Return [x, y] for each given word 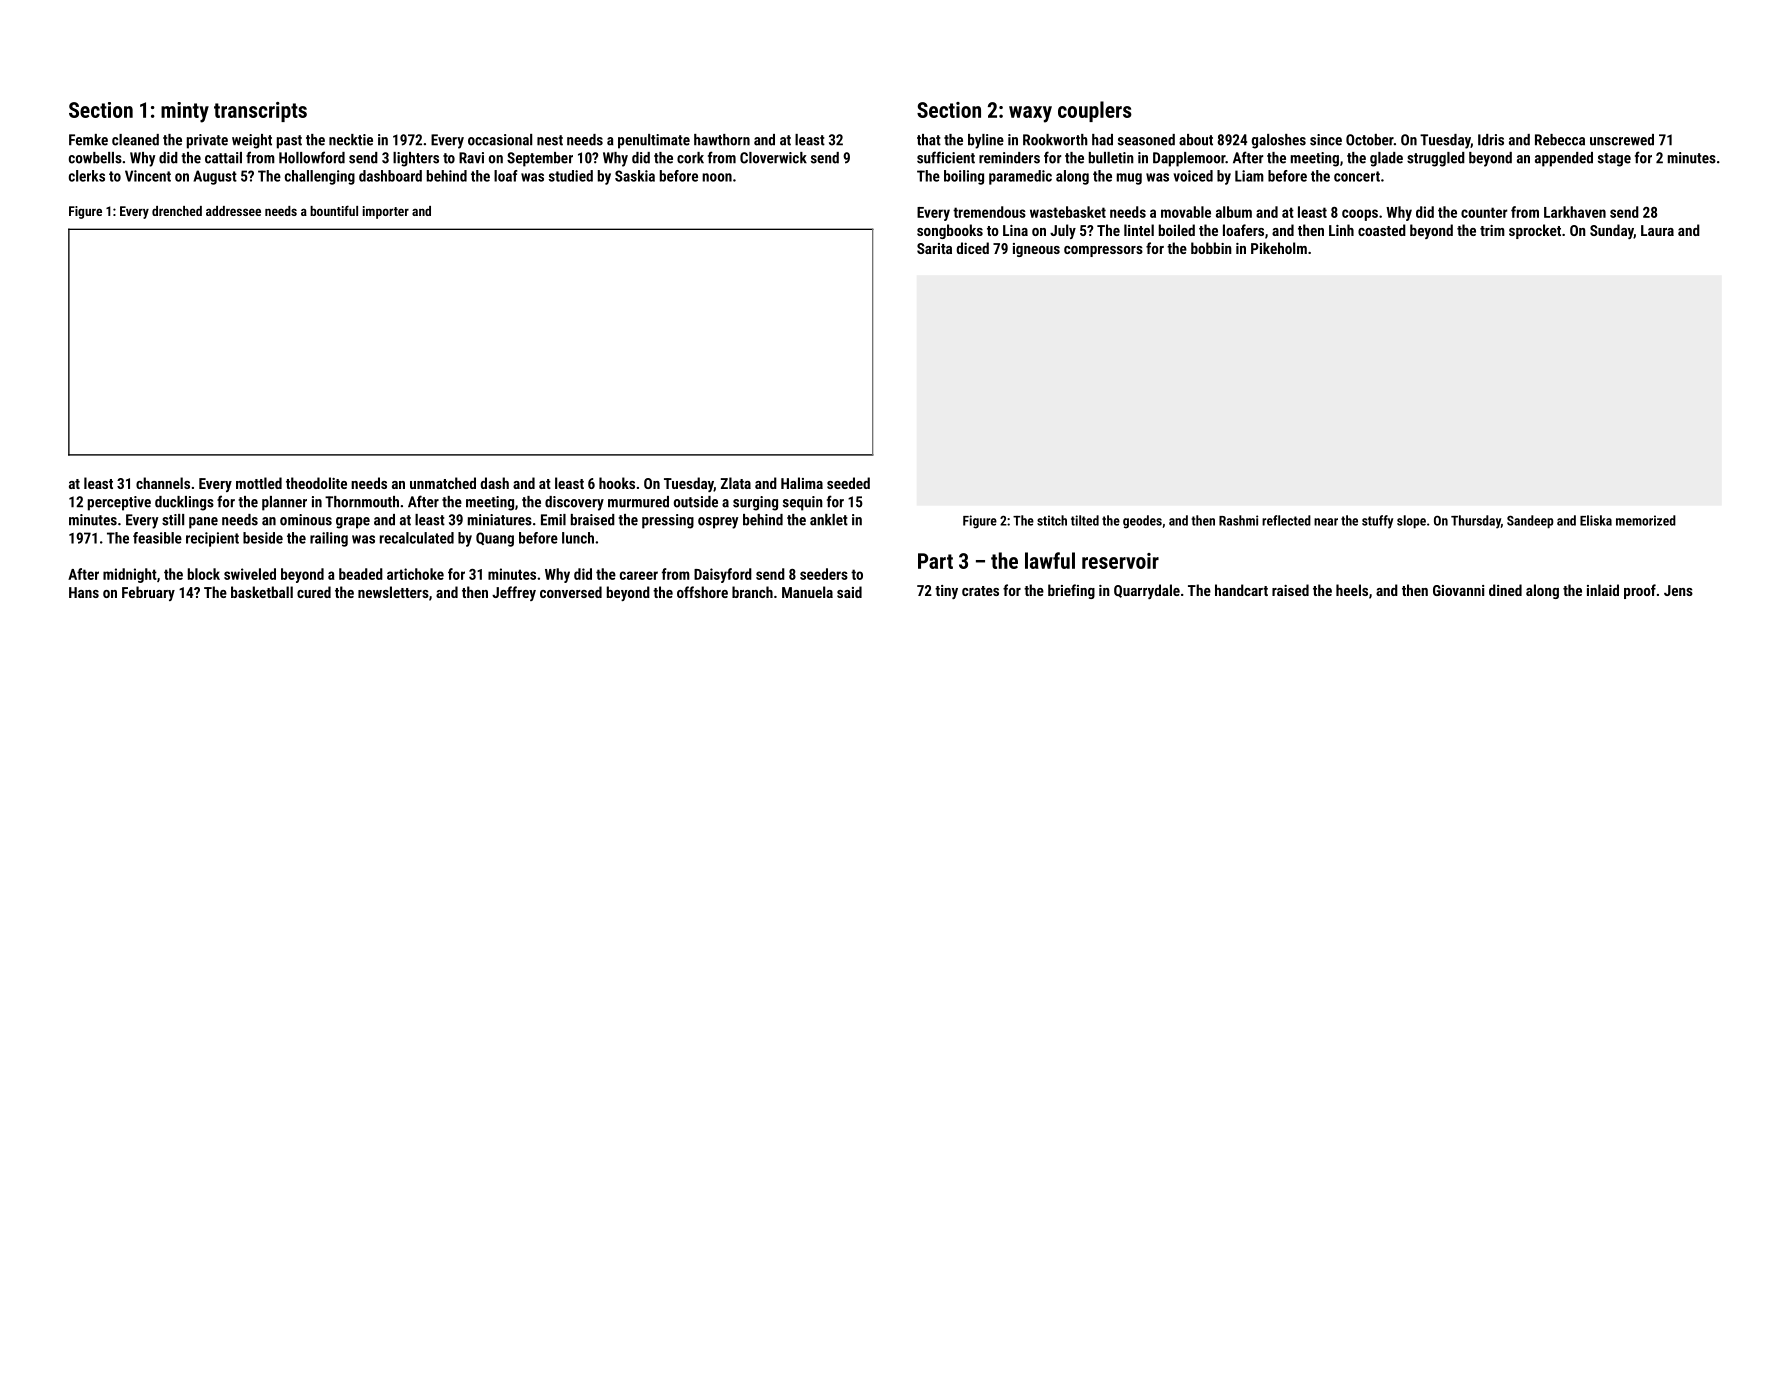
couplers [1095, 111]
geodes [1142, 522]
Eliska [1596, 520]
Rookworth [1055, 140]
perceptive [119, 503]
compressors [1103, 251]
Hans [84, 592]
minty [185, 112]
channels [163, 483]
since [1326, 140]
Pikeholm [1279, 248]
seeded [848, 483]
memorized [1646, 520]
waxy [1030, 114]
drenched [177, 211]
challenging [320, 177]
